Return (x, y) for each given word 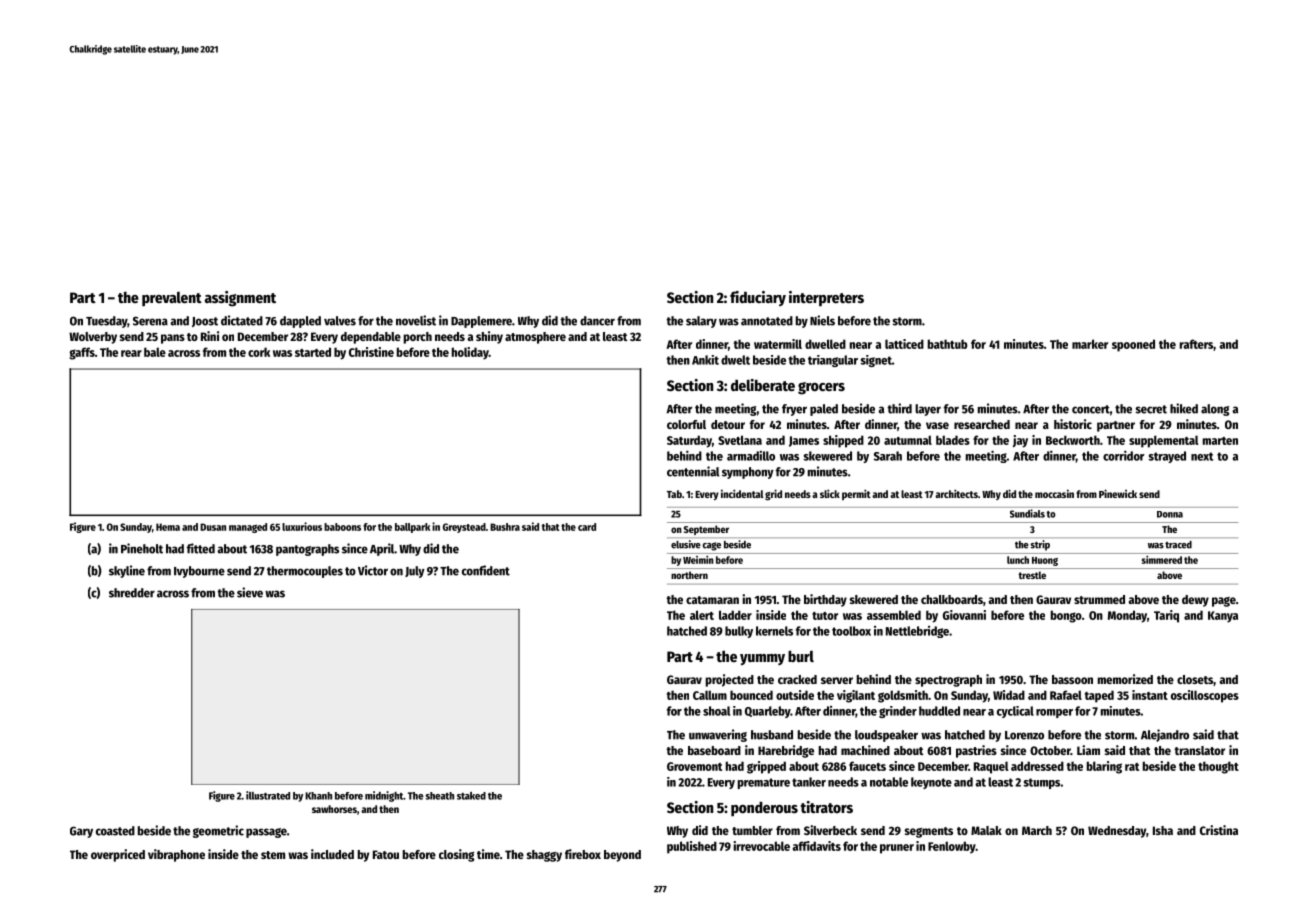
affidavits (817, 846)
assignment (240, 299)
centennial (693, 471)
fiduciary (758, 298)
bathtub (947, 344)
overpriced (118, 855)
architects (956, 493)
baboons (342, 527)
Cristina (1219, 830)
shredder (132, 593)
